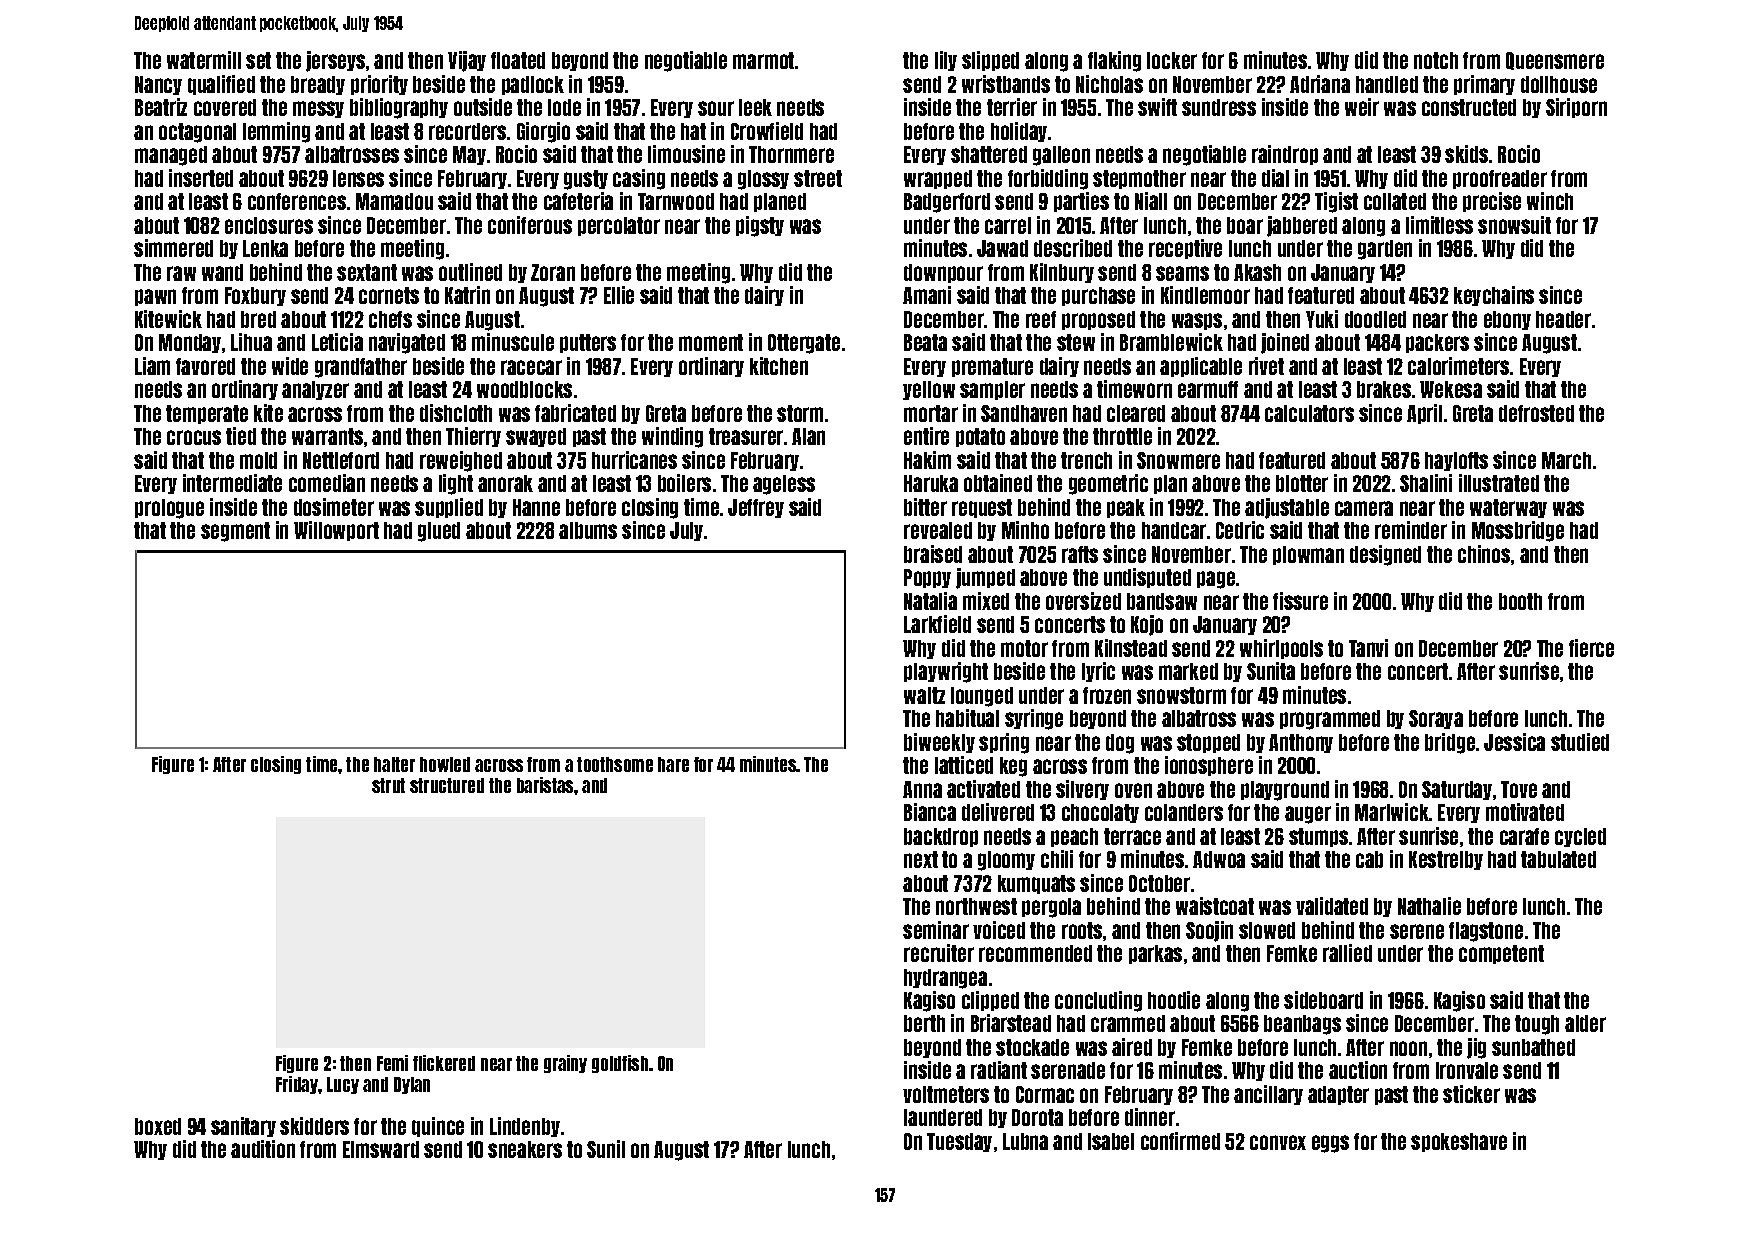 Image resolution: width=1750 pixels, height=1237 pixels. I want to click on slowed, so click(1267, 930).
